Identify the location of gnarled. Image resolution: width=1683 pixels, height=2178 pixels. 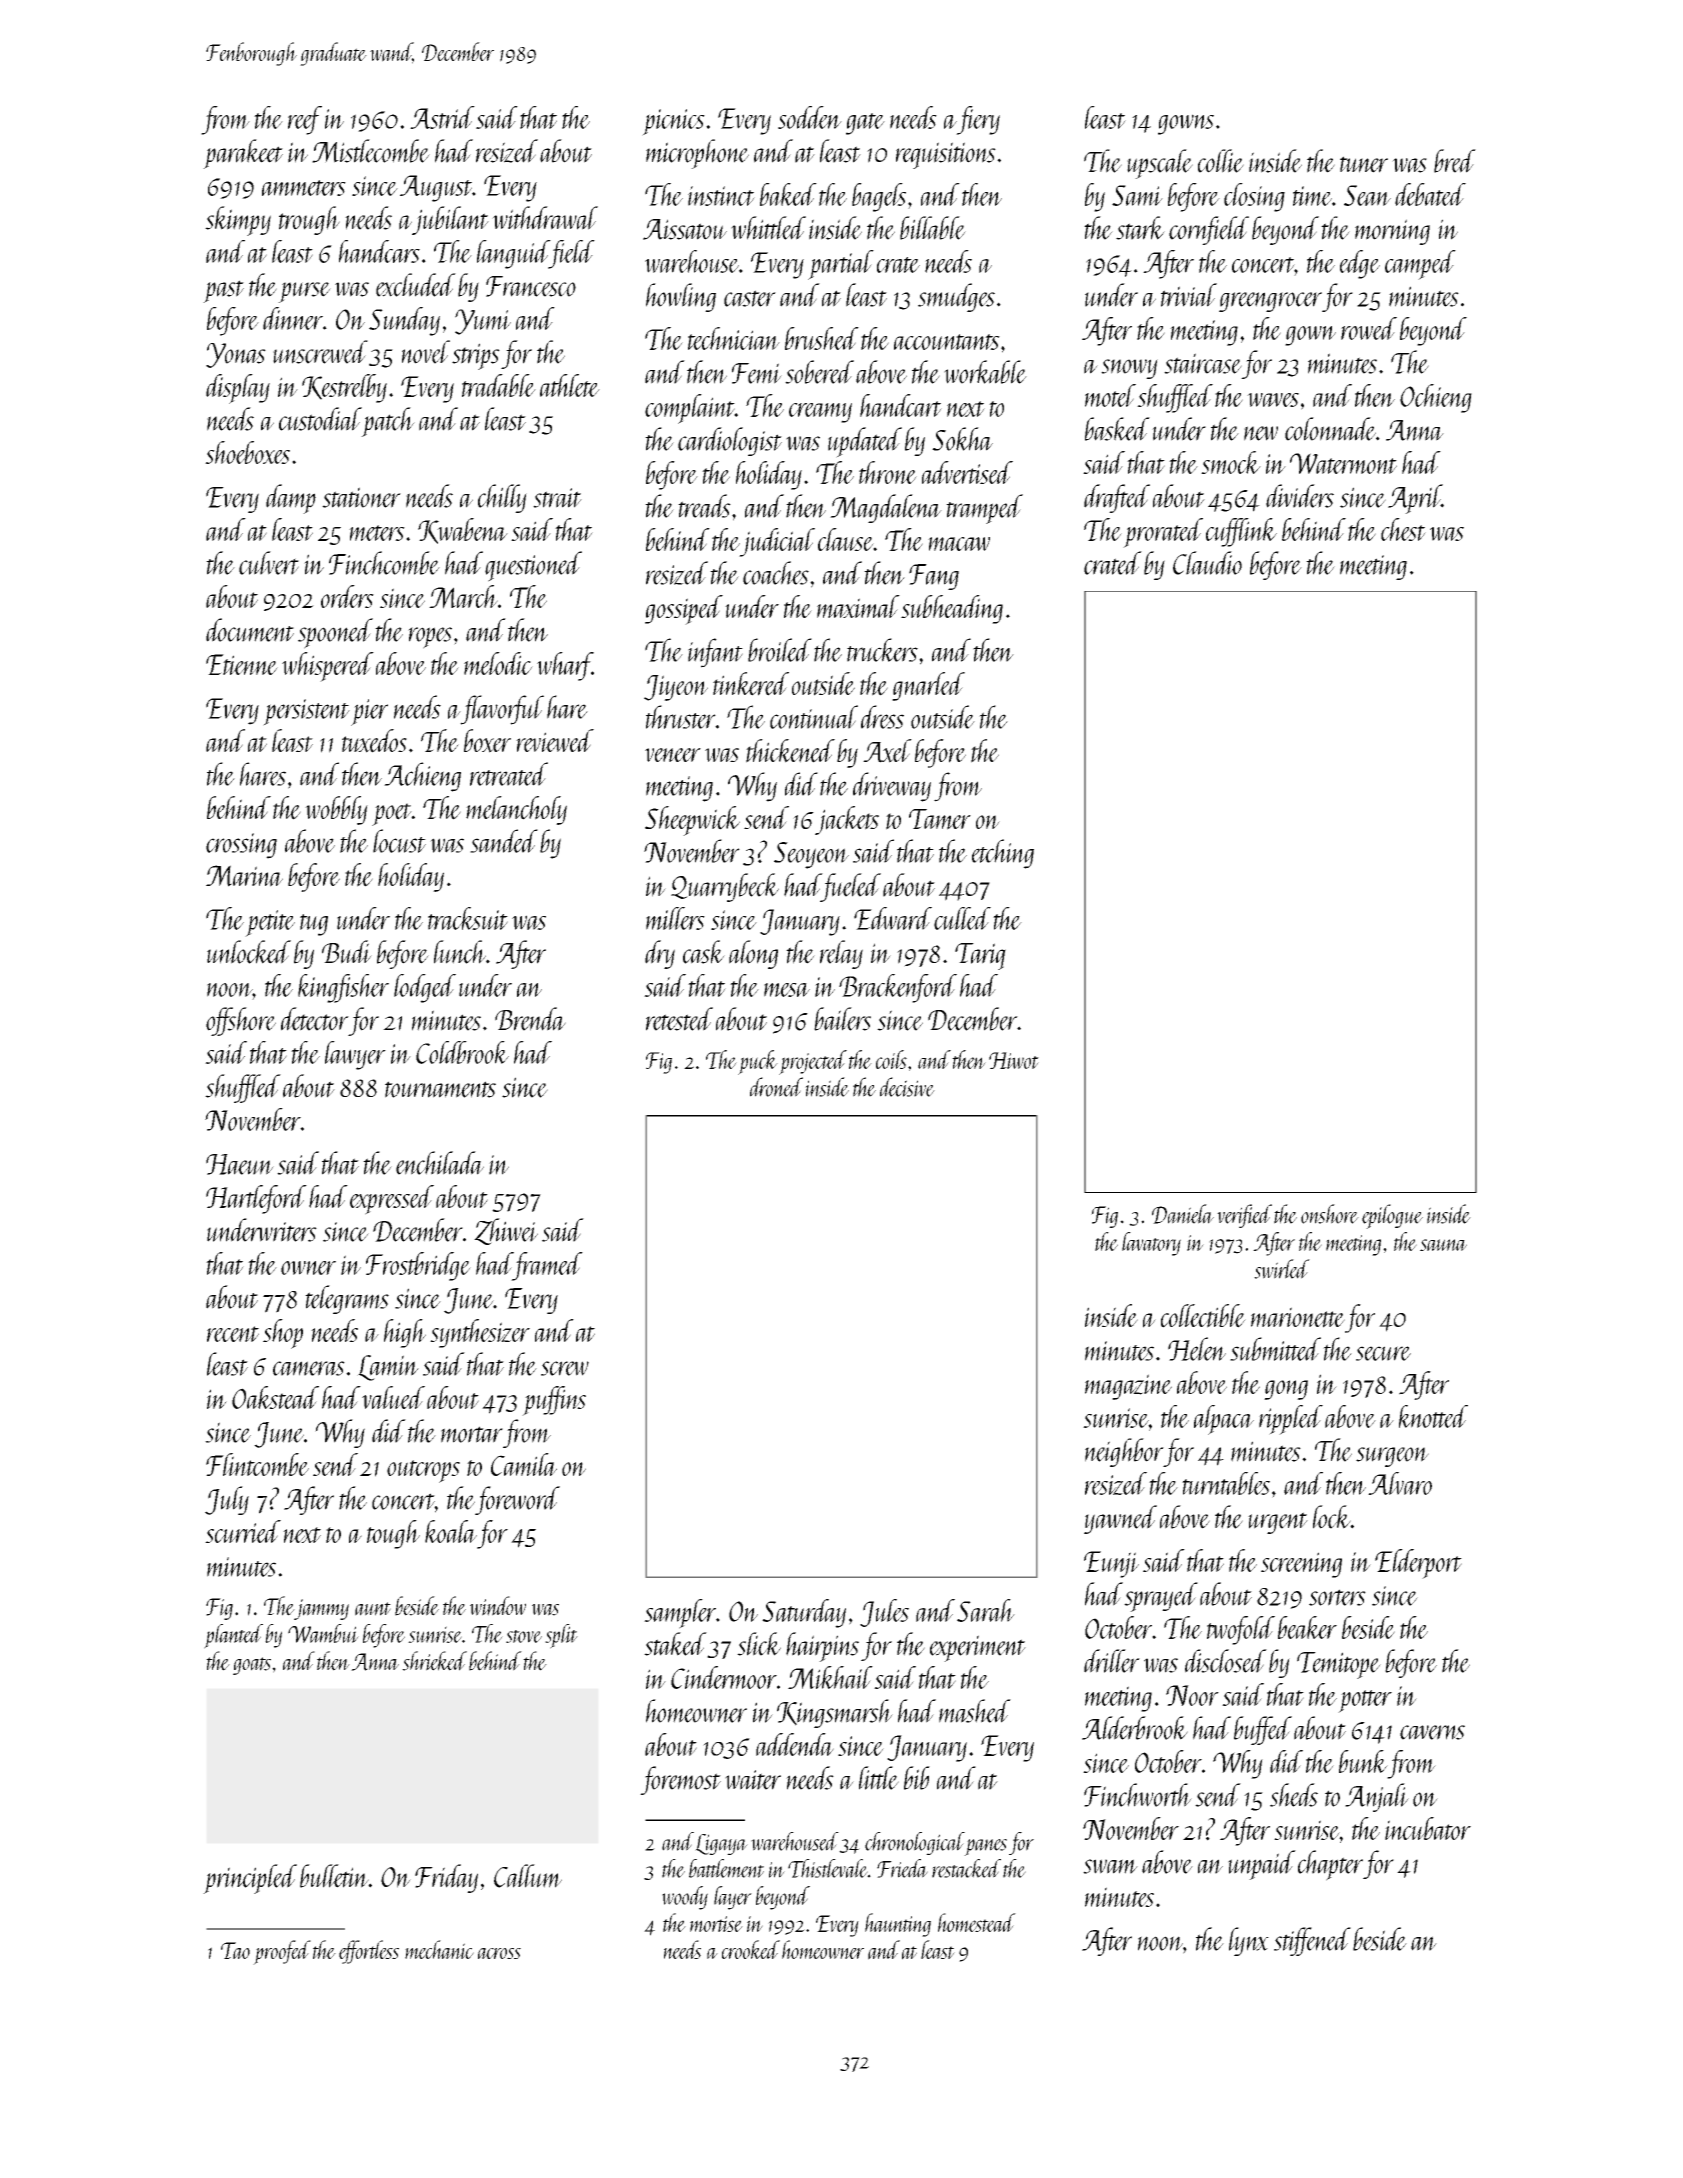
(928, 686).
